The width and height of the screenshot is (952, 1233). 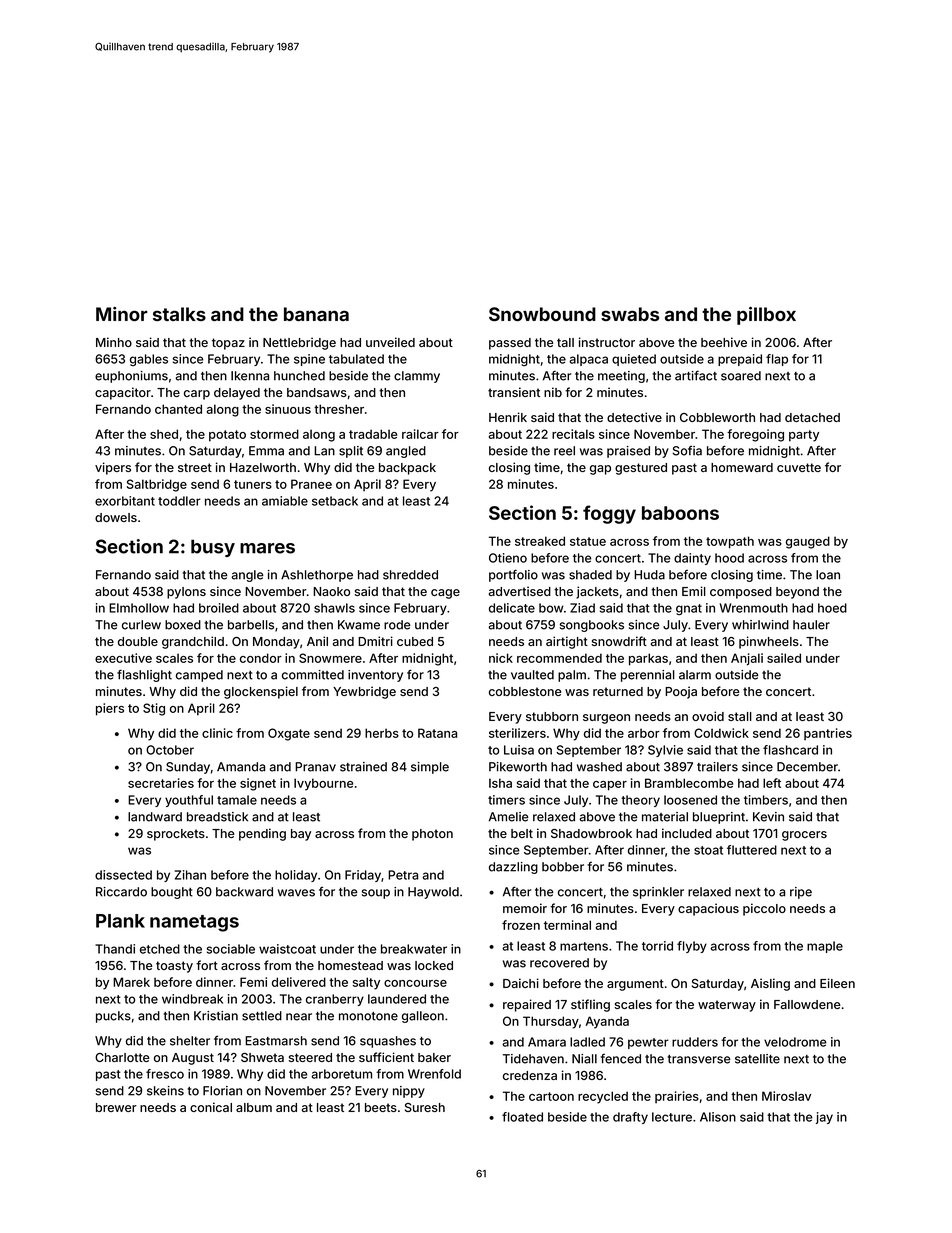 I want to click on included, so click(x=687, y=833).
